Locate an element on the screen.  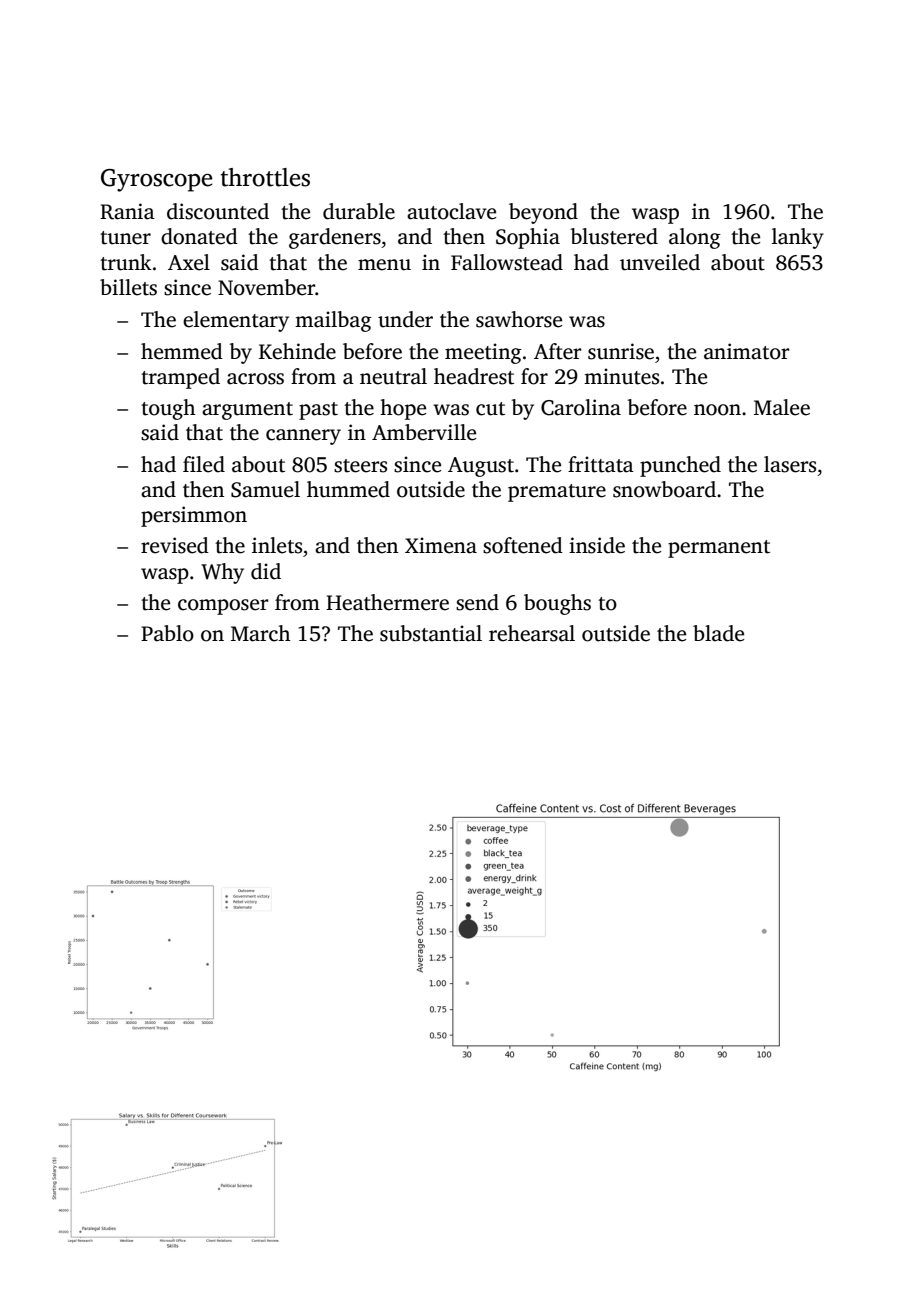
Fallowstead is located at coordinates (507, 262).
